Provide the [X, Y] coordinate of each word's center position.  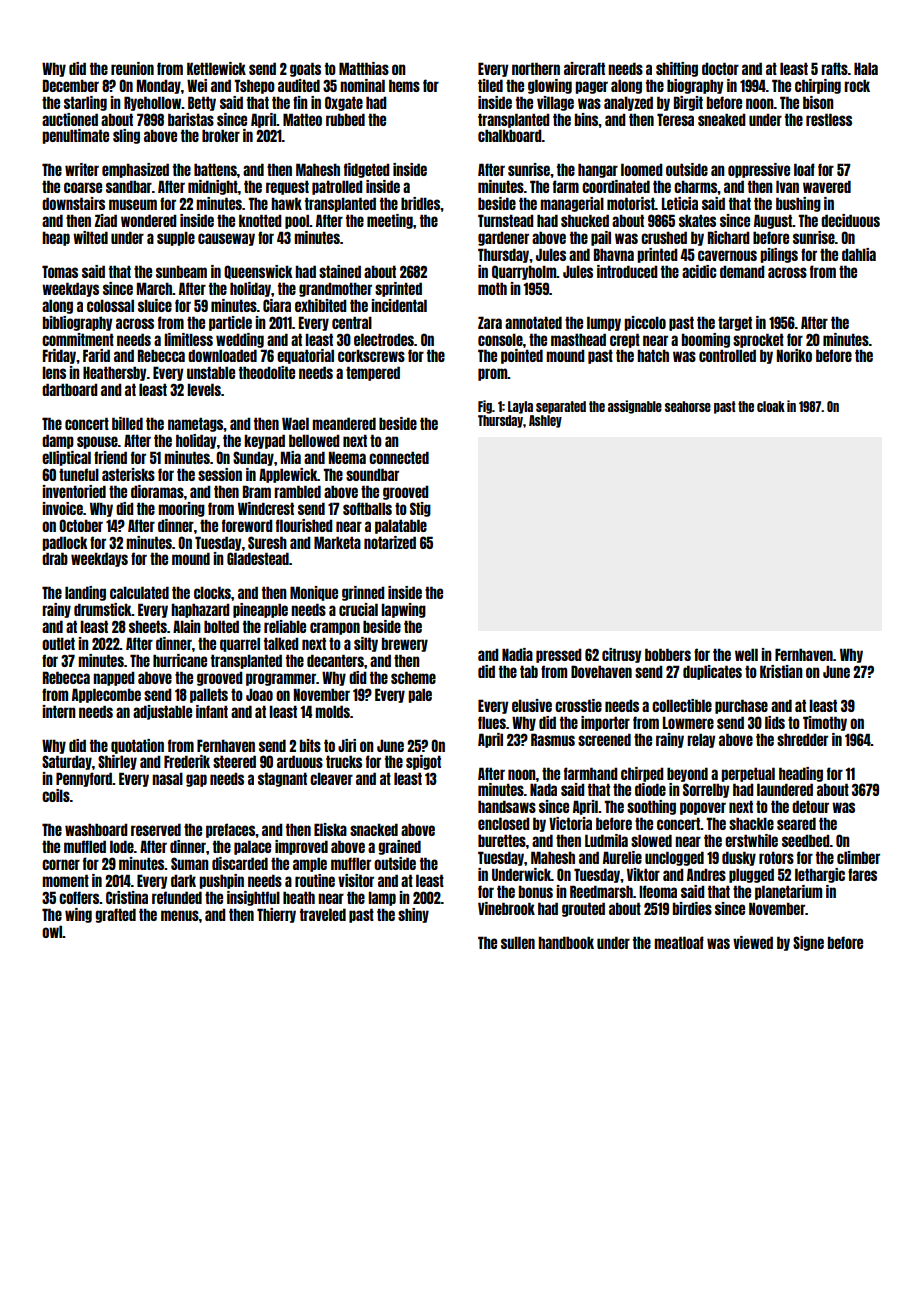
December [71, 85]
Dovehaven [601, 671]
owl [52, 931]
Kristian [781, 671]
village [555, 103]
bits [310, 745]
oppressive [759, 170]
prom [493, 374]
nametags [195, 424]
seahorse [688, 406]
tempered [373, 373]
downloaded [222, 355]
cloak [771, 406]
